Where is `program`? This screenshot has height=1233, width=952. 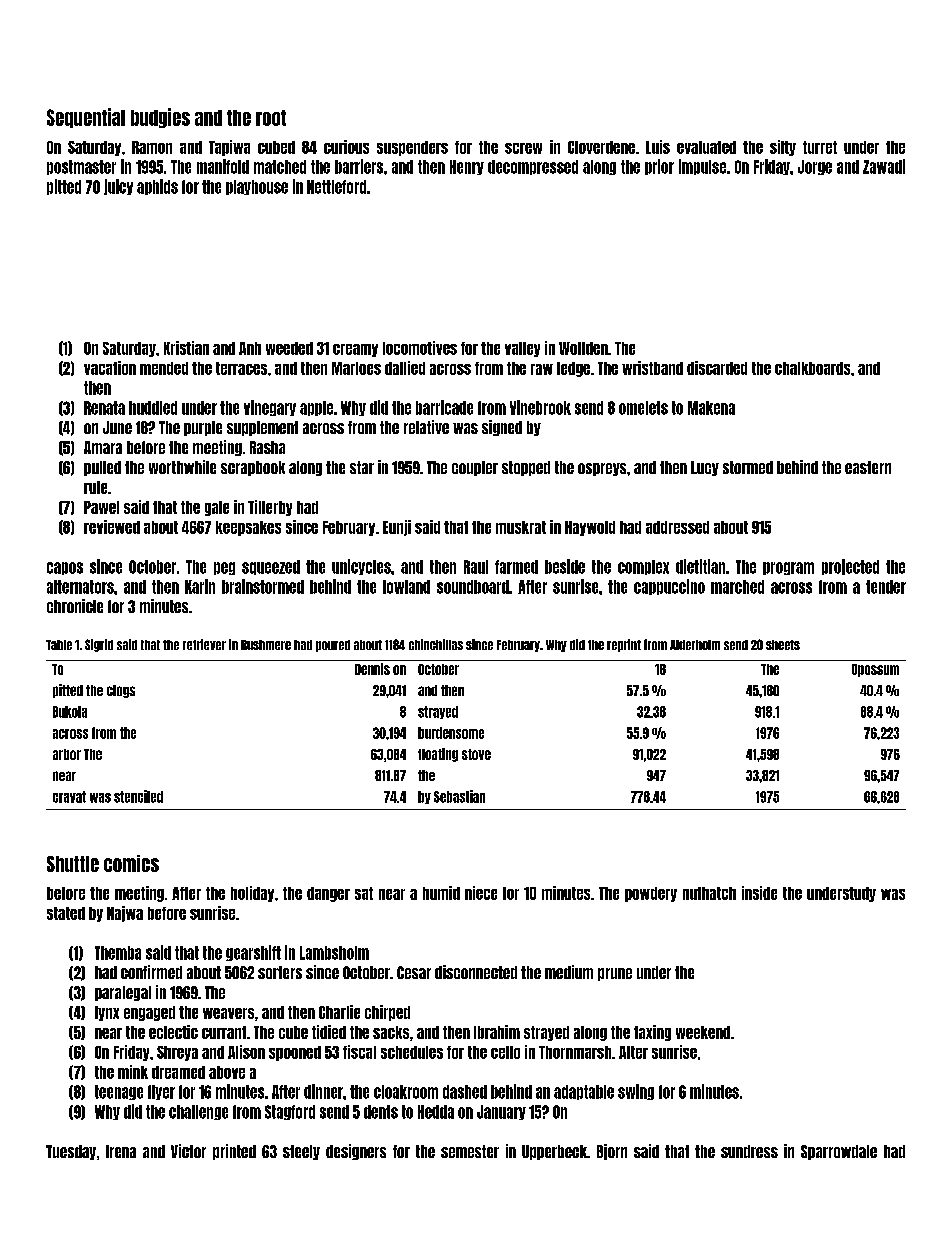
program is located at coordinates (788, 568).
